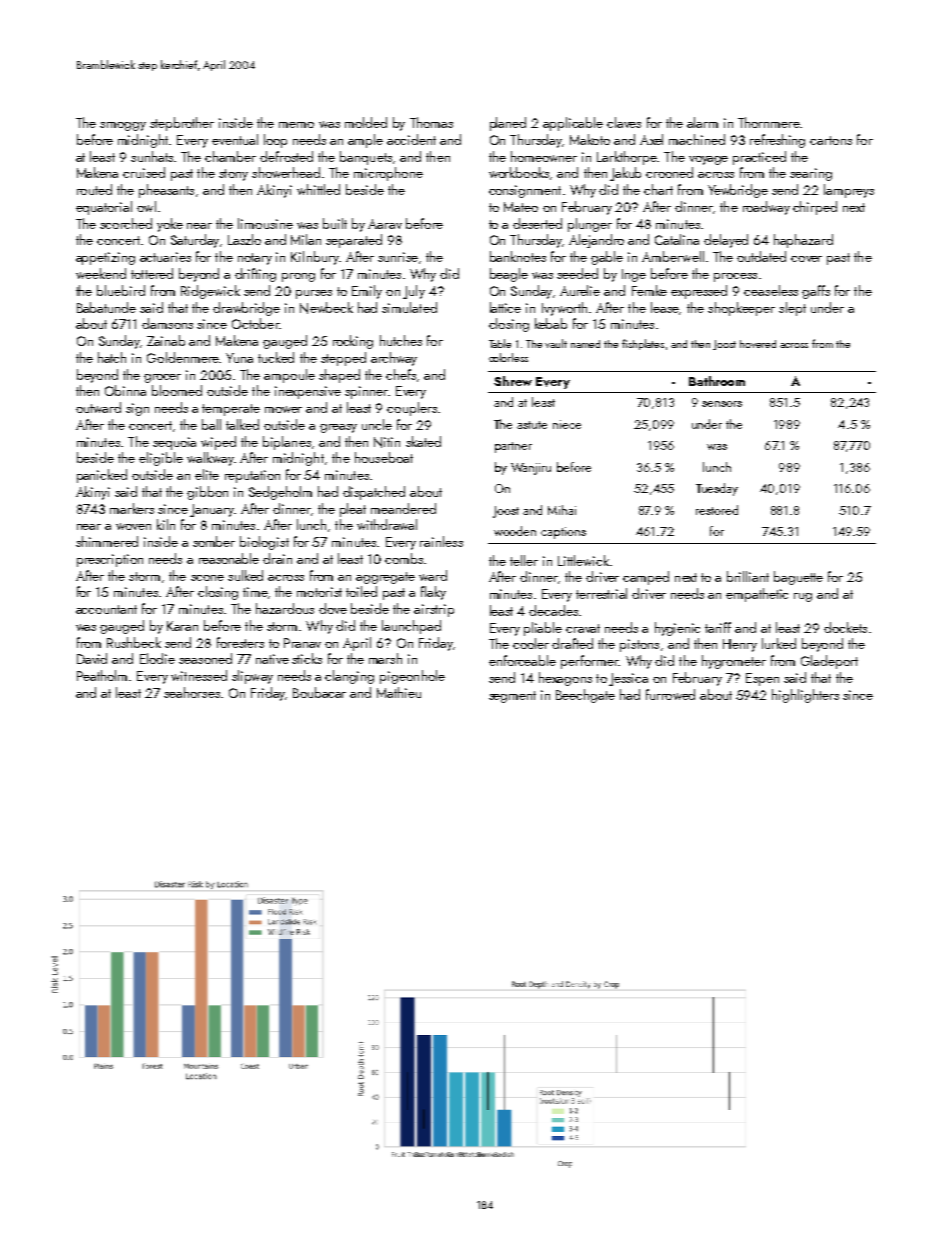  What do you see at coordinates (798, 578) in the document?
I see `baguette` at bounding box center [798, 578].
